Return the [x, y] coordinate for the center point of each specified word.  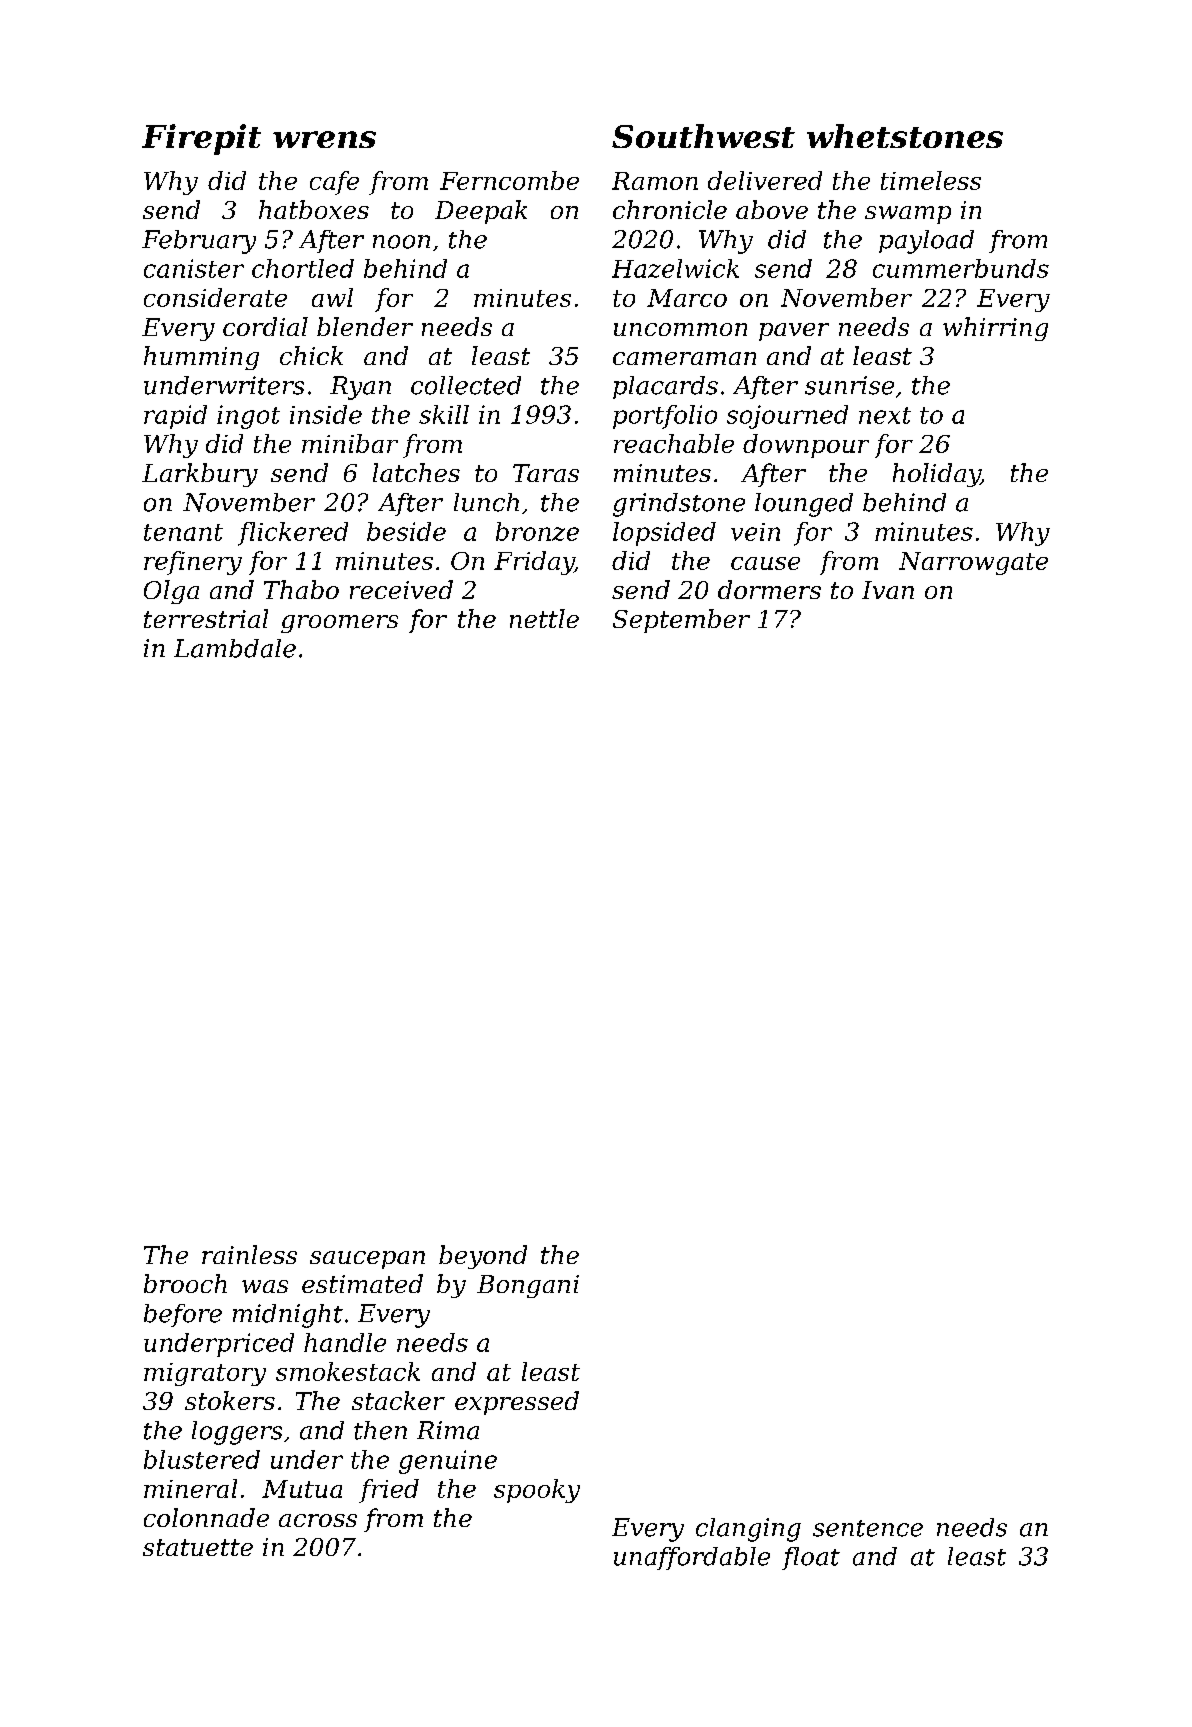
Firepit [201, 139]
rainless [249, 1254]
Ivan [888, 590]
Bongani [528, 1286]
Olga [171, 592]
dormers [769, 589]
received [401, 589]
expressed [517, 1403]
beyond [483, 1257]
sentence [868, 1528]
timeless [931, 180]
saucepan [367, 1260]
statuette [198, 1547]
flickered [293, 534]
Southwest [703, 136]
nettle [544, 618]
